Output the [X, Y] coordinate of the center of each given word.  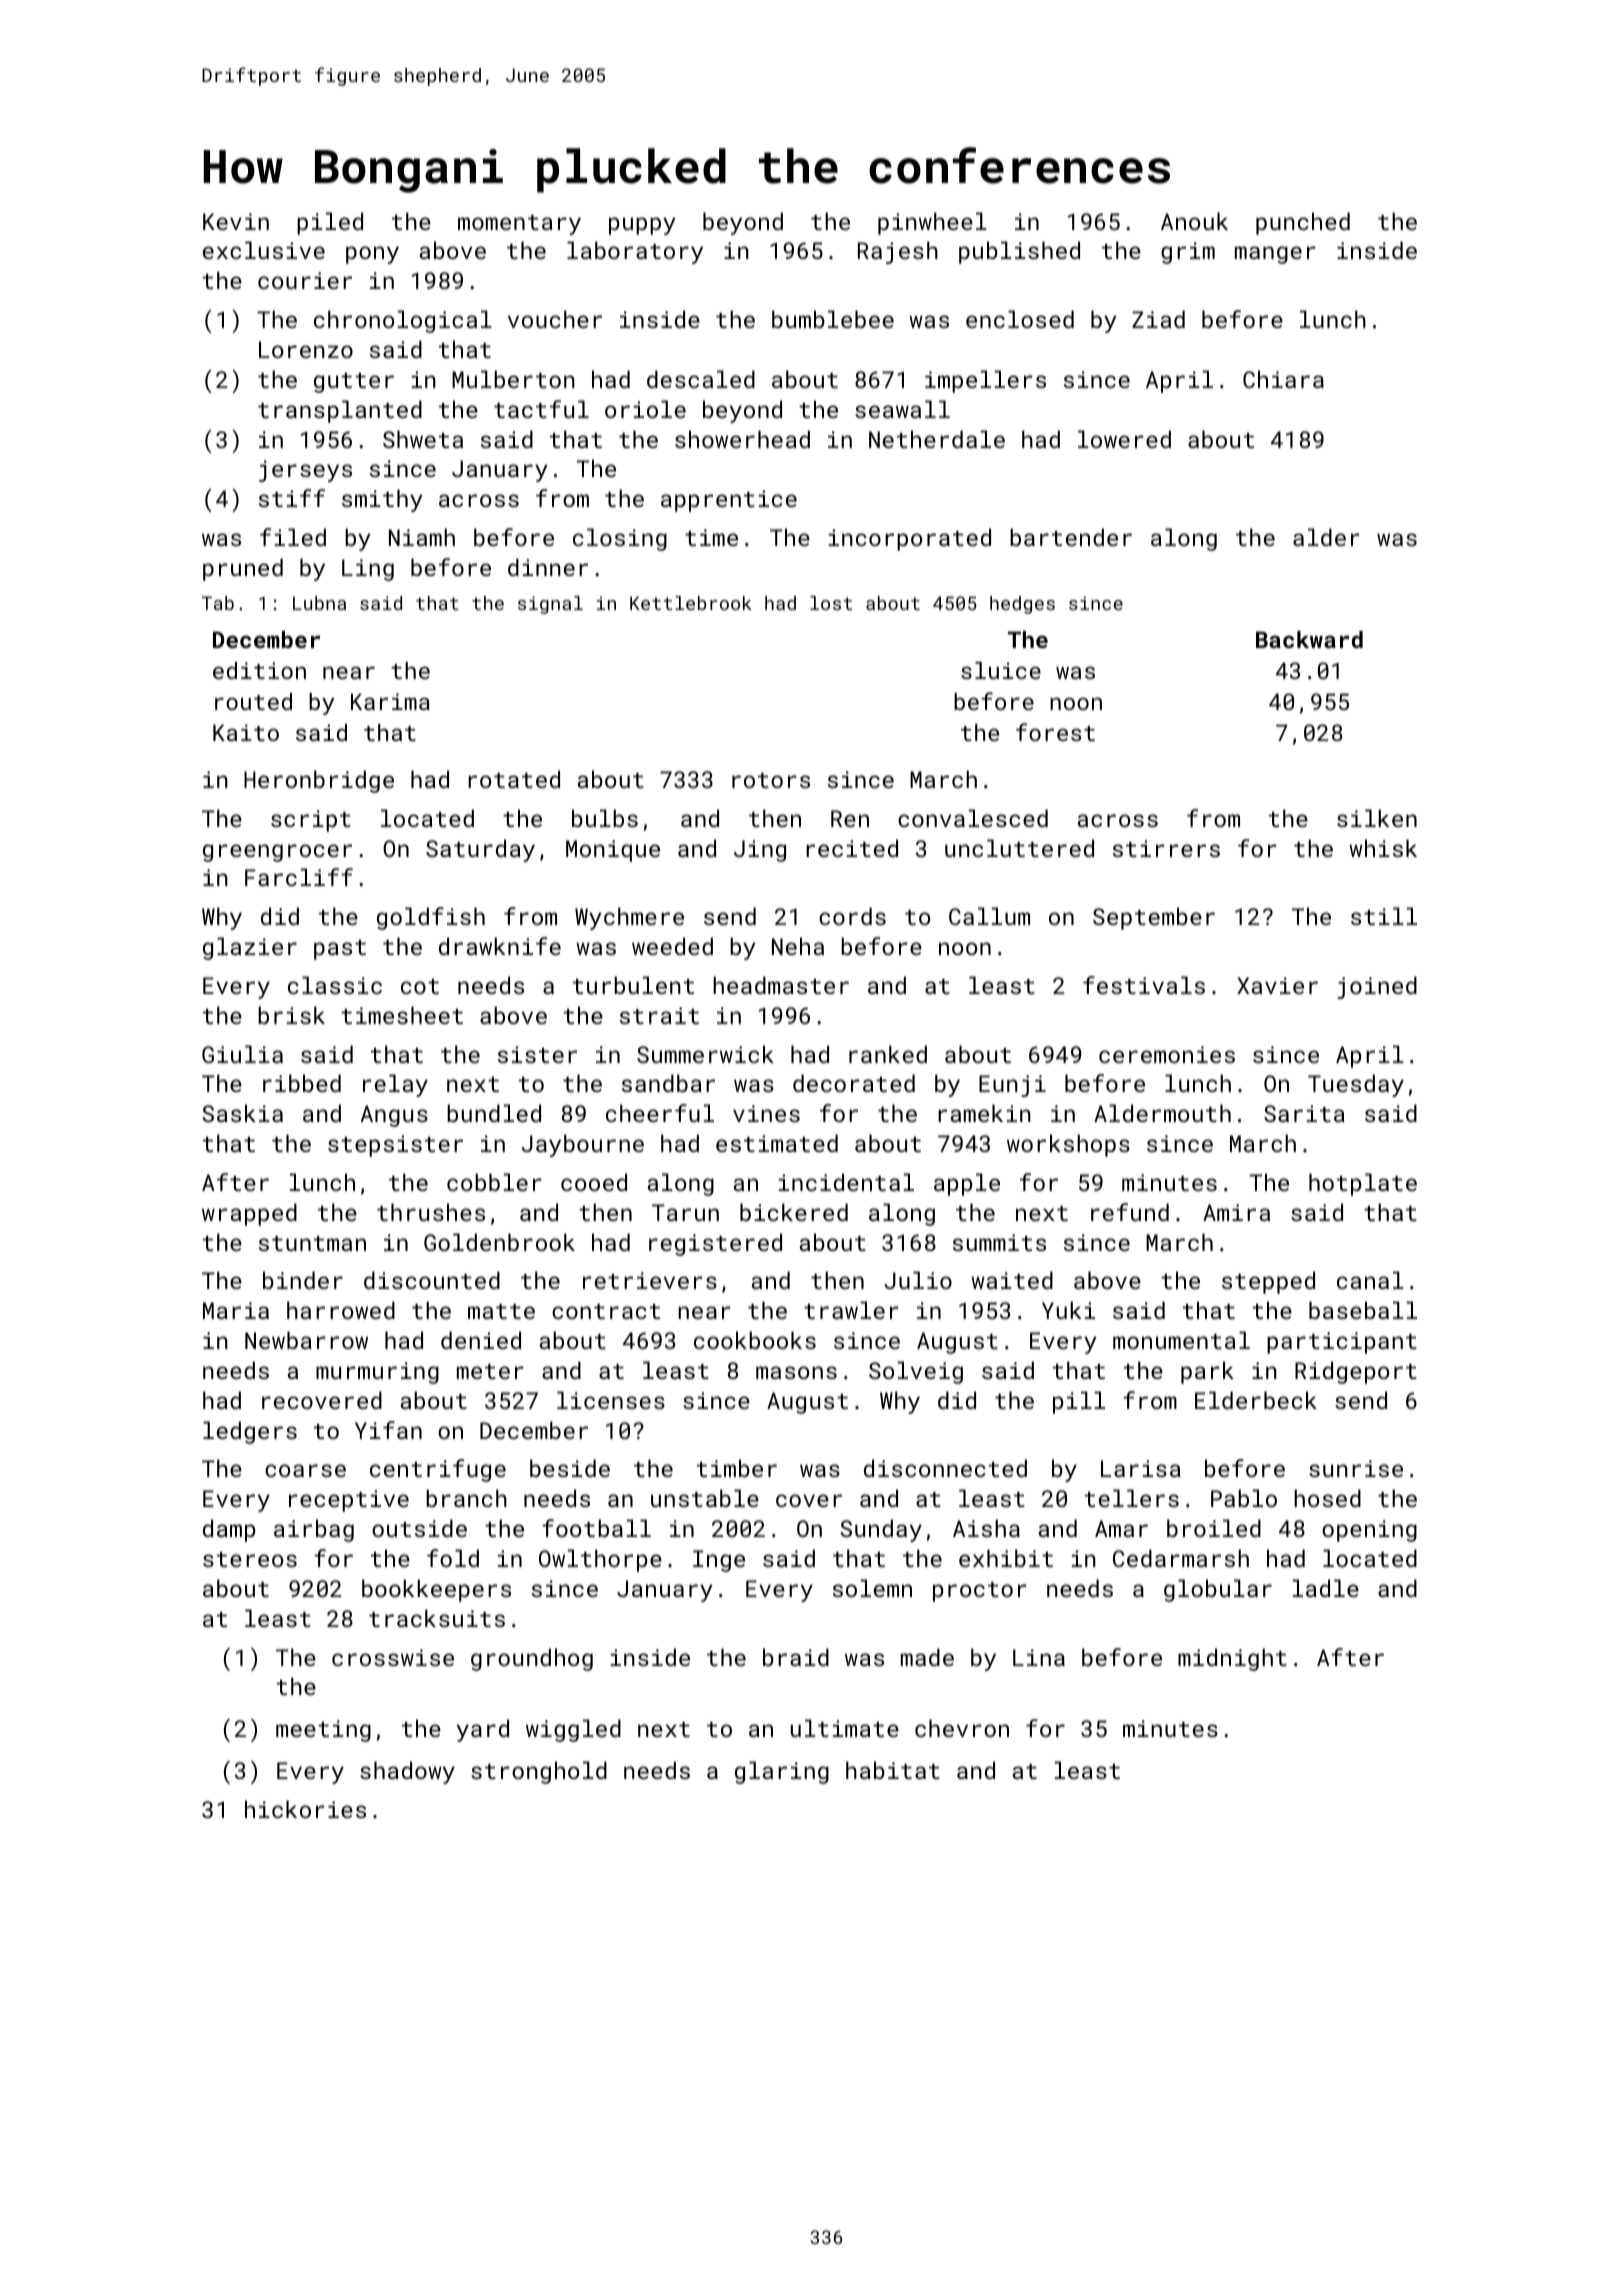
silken [1377, 818]
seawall [902, 409]
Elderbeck [1256, 1400]
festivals [1144, 985]
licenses [611, 1400]
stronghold [539, 1772]
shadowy [407, 1772]
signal [550, 605]
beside [570, 1468]
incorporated [910, 539]
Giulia [242, 1054]
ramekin [984, 1113]
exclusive [264, 250]
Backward [1309, 639]
